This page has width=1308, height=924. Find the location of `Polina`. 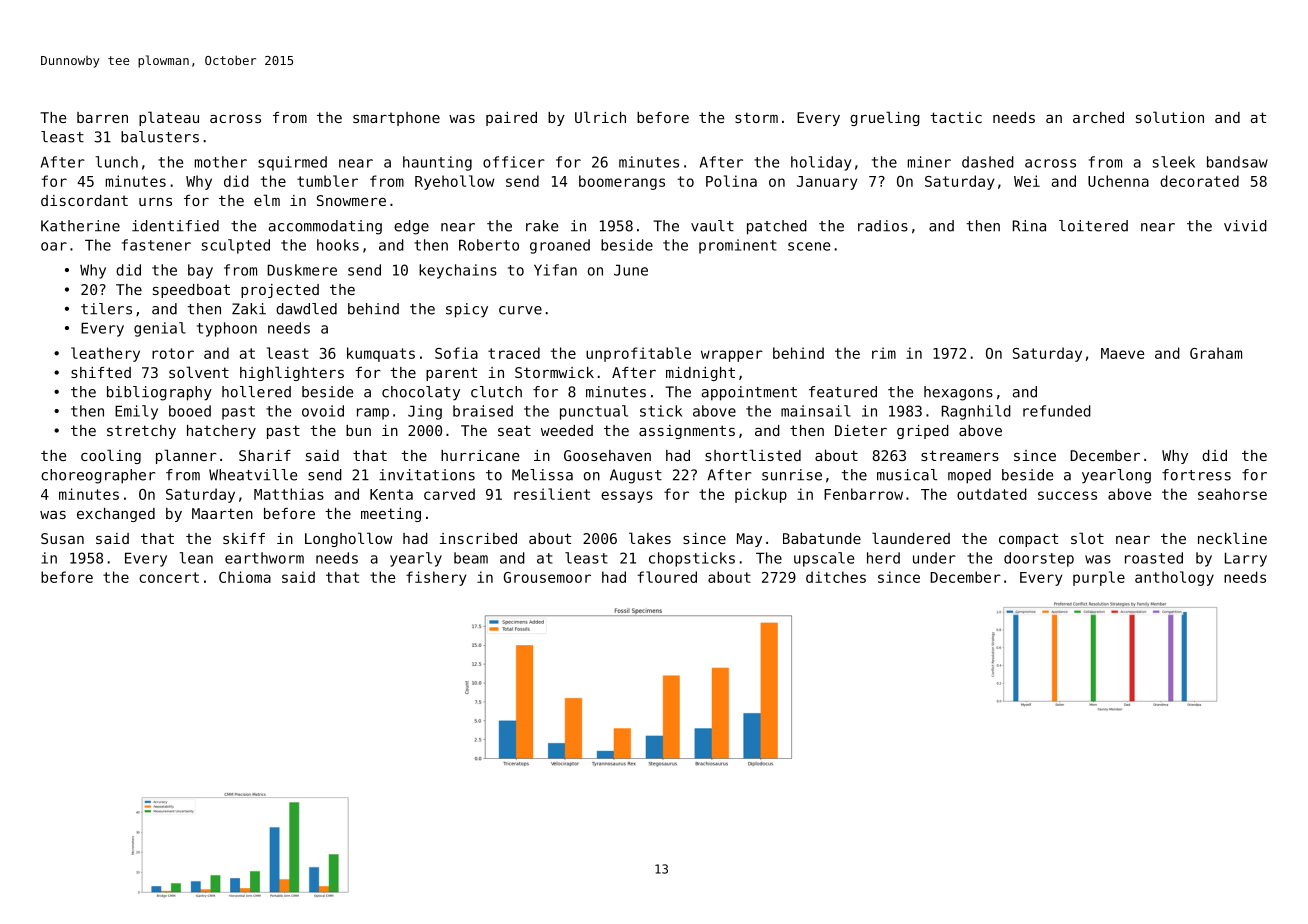

Polina is located at coordinates (731, 181).
